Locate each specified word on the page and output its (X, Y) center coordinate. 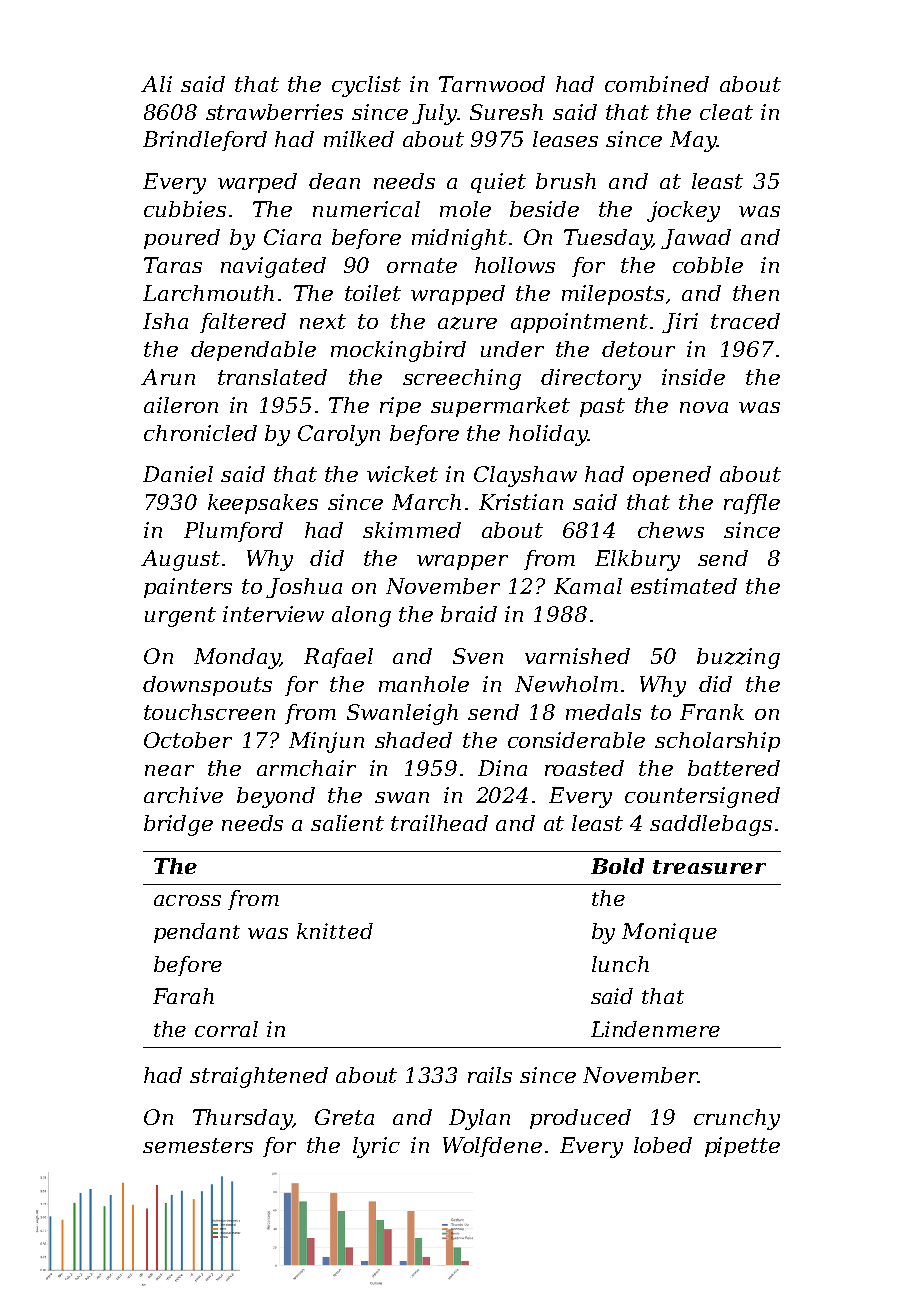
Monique (669, 933)
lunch (620, 964)
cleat (726, 112)
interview (273, 614)
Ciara (292, 237)
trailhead (439, 823)
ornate (422, 265)
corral (226, 1029)
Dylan (479, 1119)
